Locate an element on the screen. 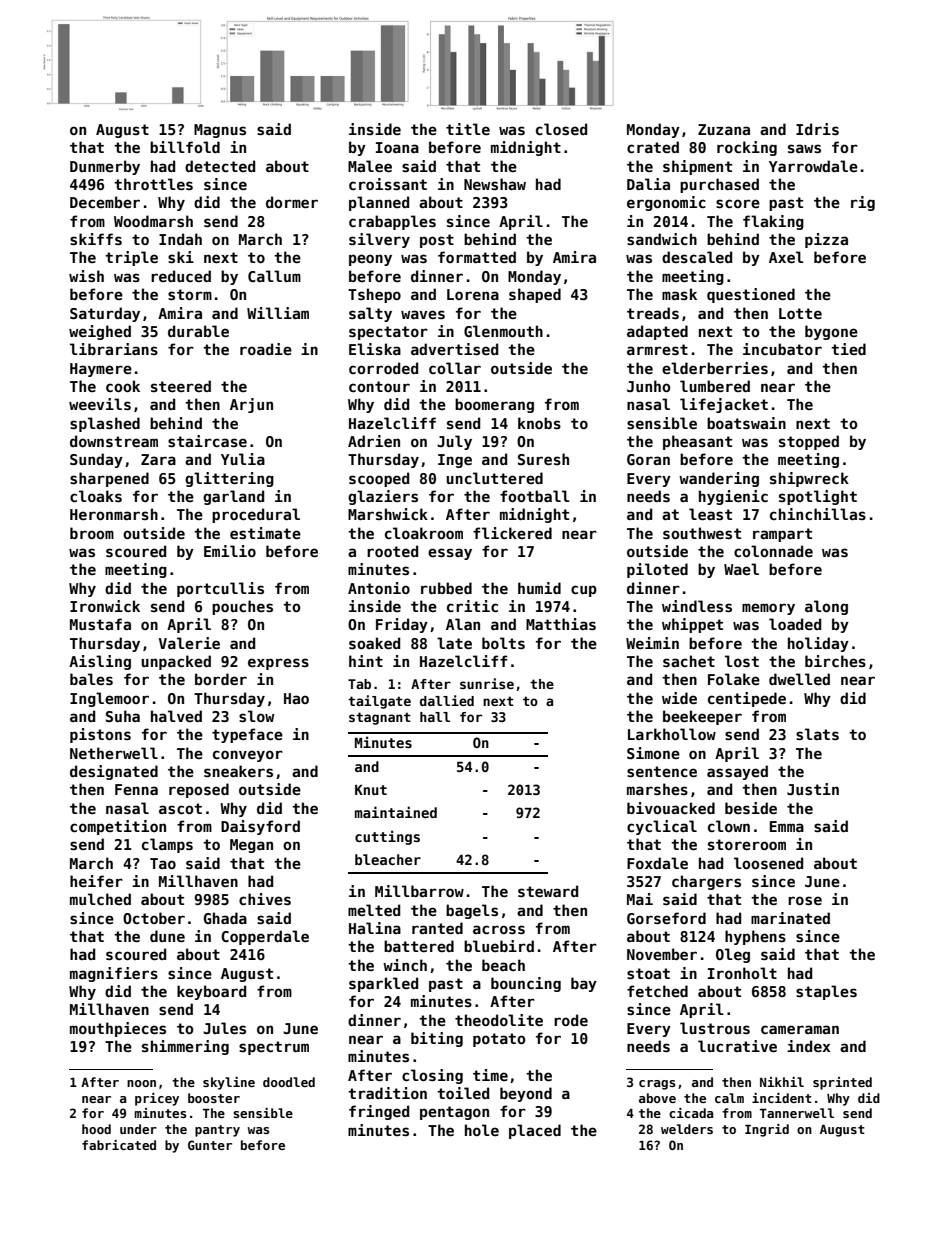 Image resolution: width=952 pixels, height=1233 pixels. sunrise is located at coordinates (487, 683).
